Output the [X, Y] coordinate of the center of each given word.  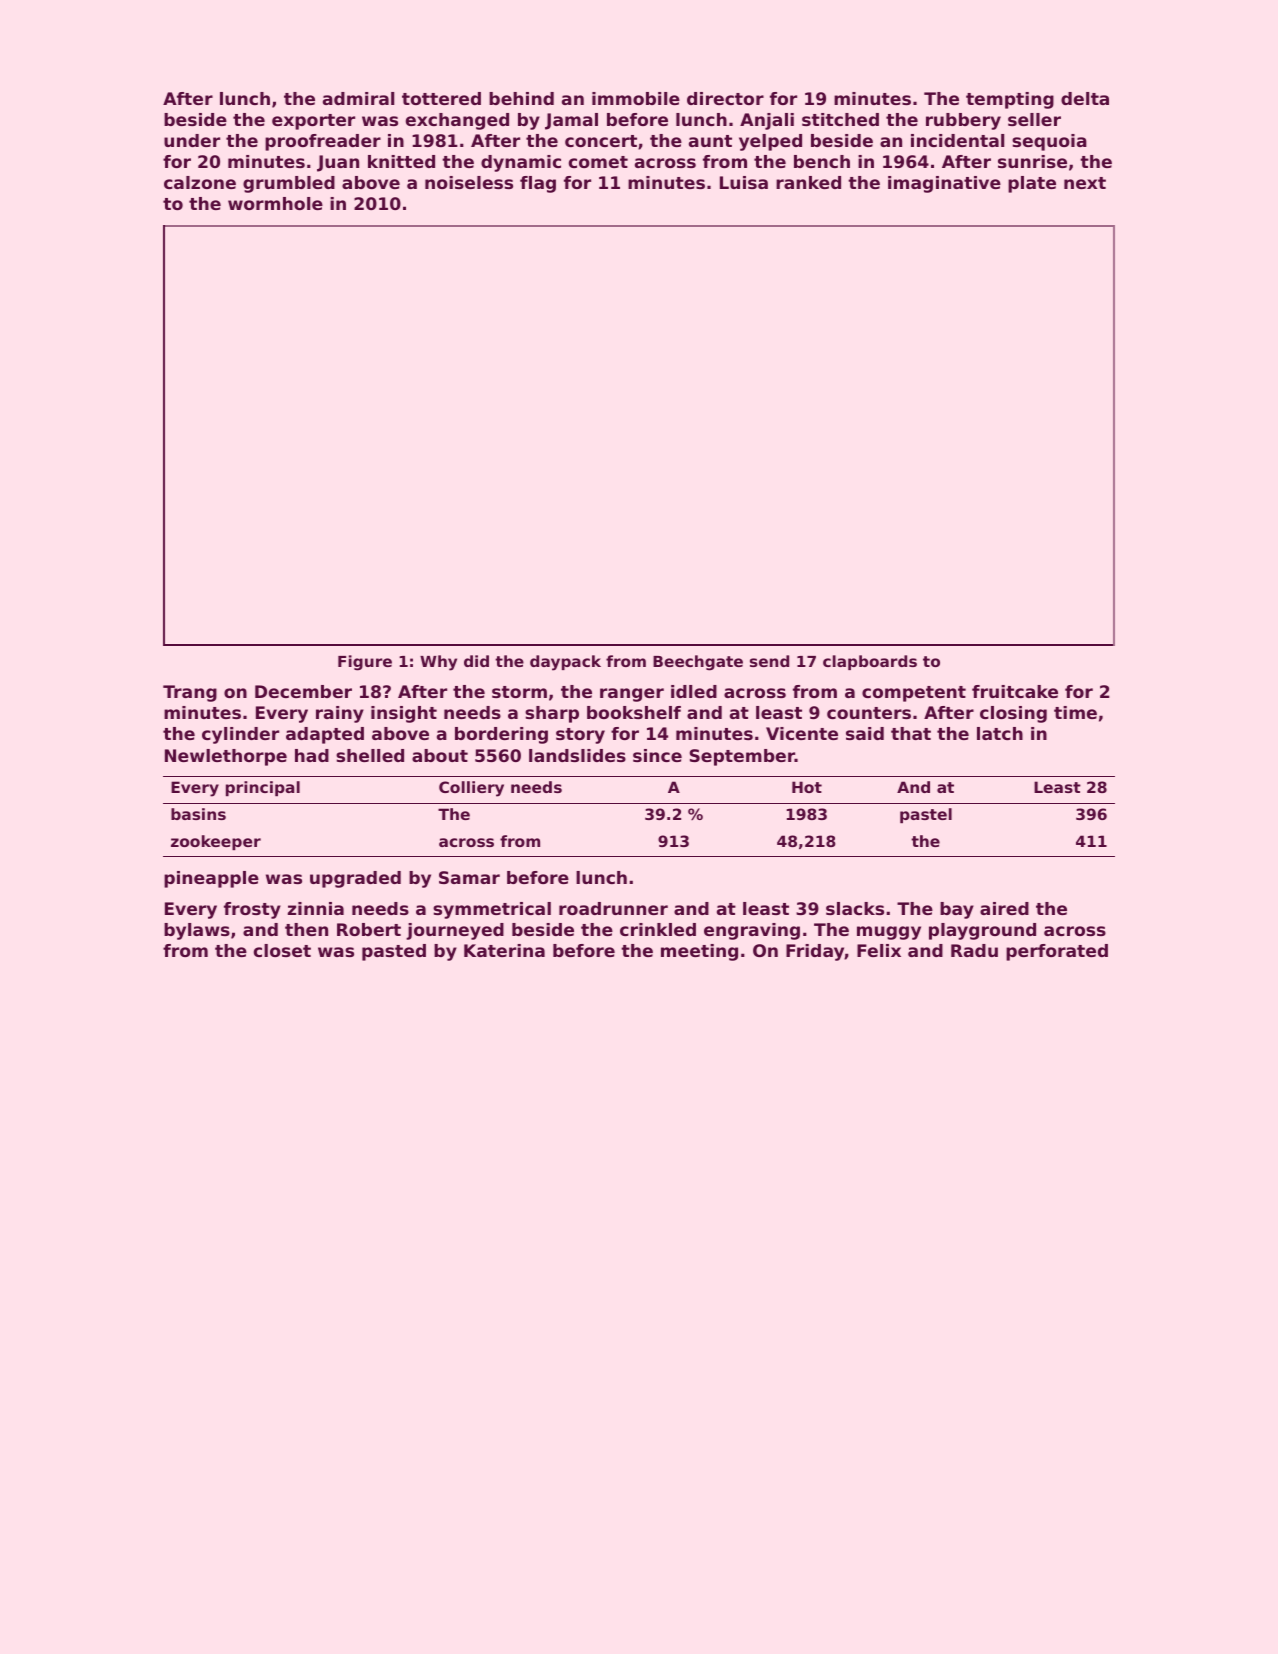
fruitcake [1015, 691]
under [192, 140]
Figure [365, 663]
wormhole [275, 203]
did [476, 661]
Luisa [744, 182]
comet [598, 162]
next [1085, 183]
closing [1013, 714]
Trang [190, 693]
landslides [577, 755]
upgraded [355, 879]
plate [1032, 184]
